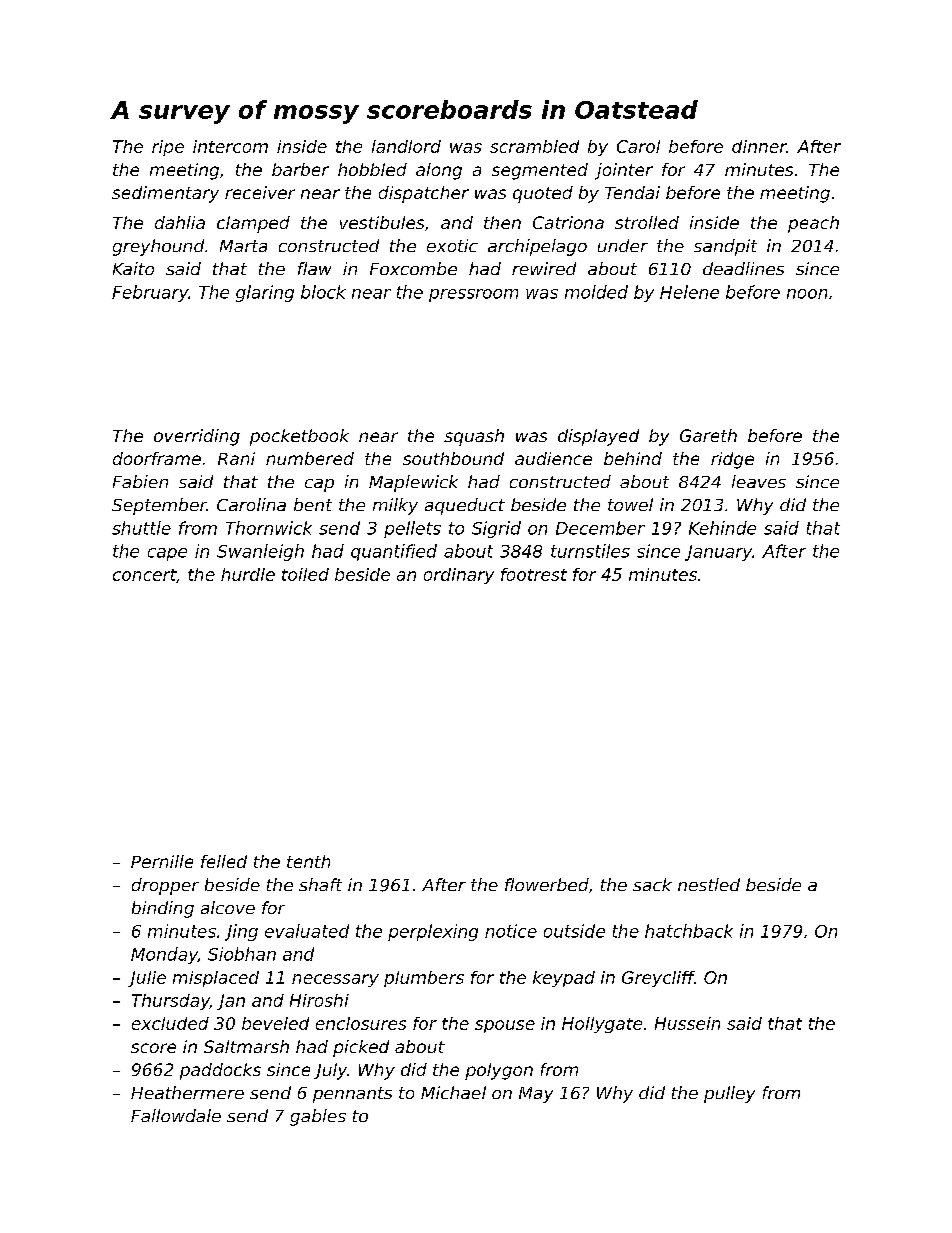  Describe the element at coordinates (759, 146) in the image. I see `dinner` at that location.
